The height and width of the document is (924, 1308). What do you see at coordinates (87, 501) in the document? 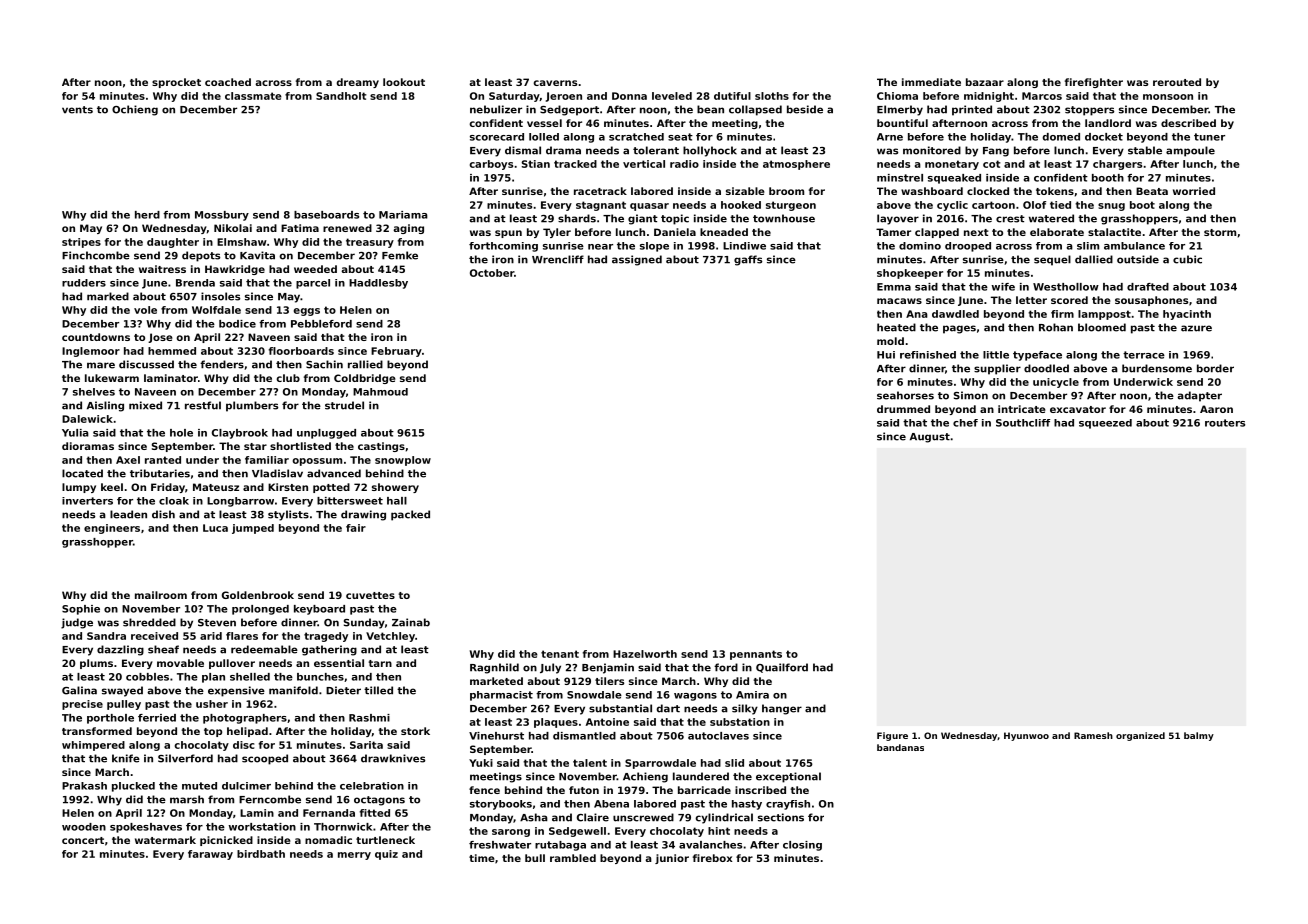
I see `inverters` at bounding box center [87, 501].
